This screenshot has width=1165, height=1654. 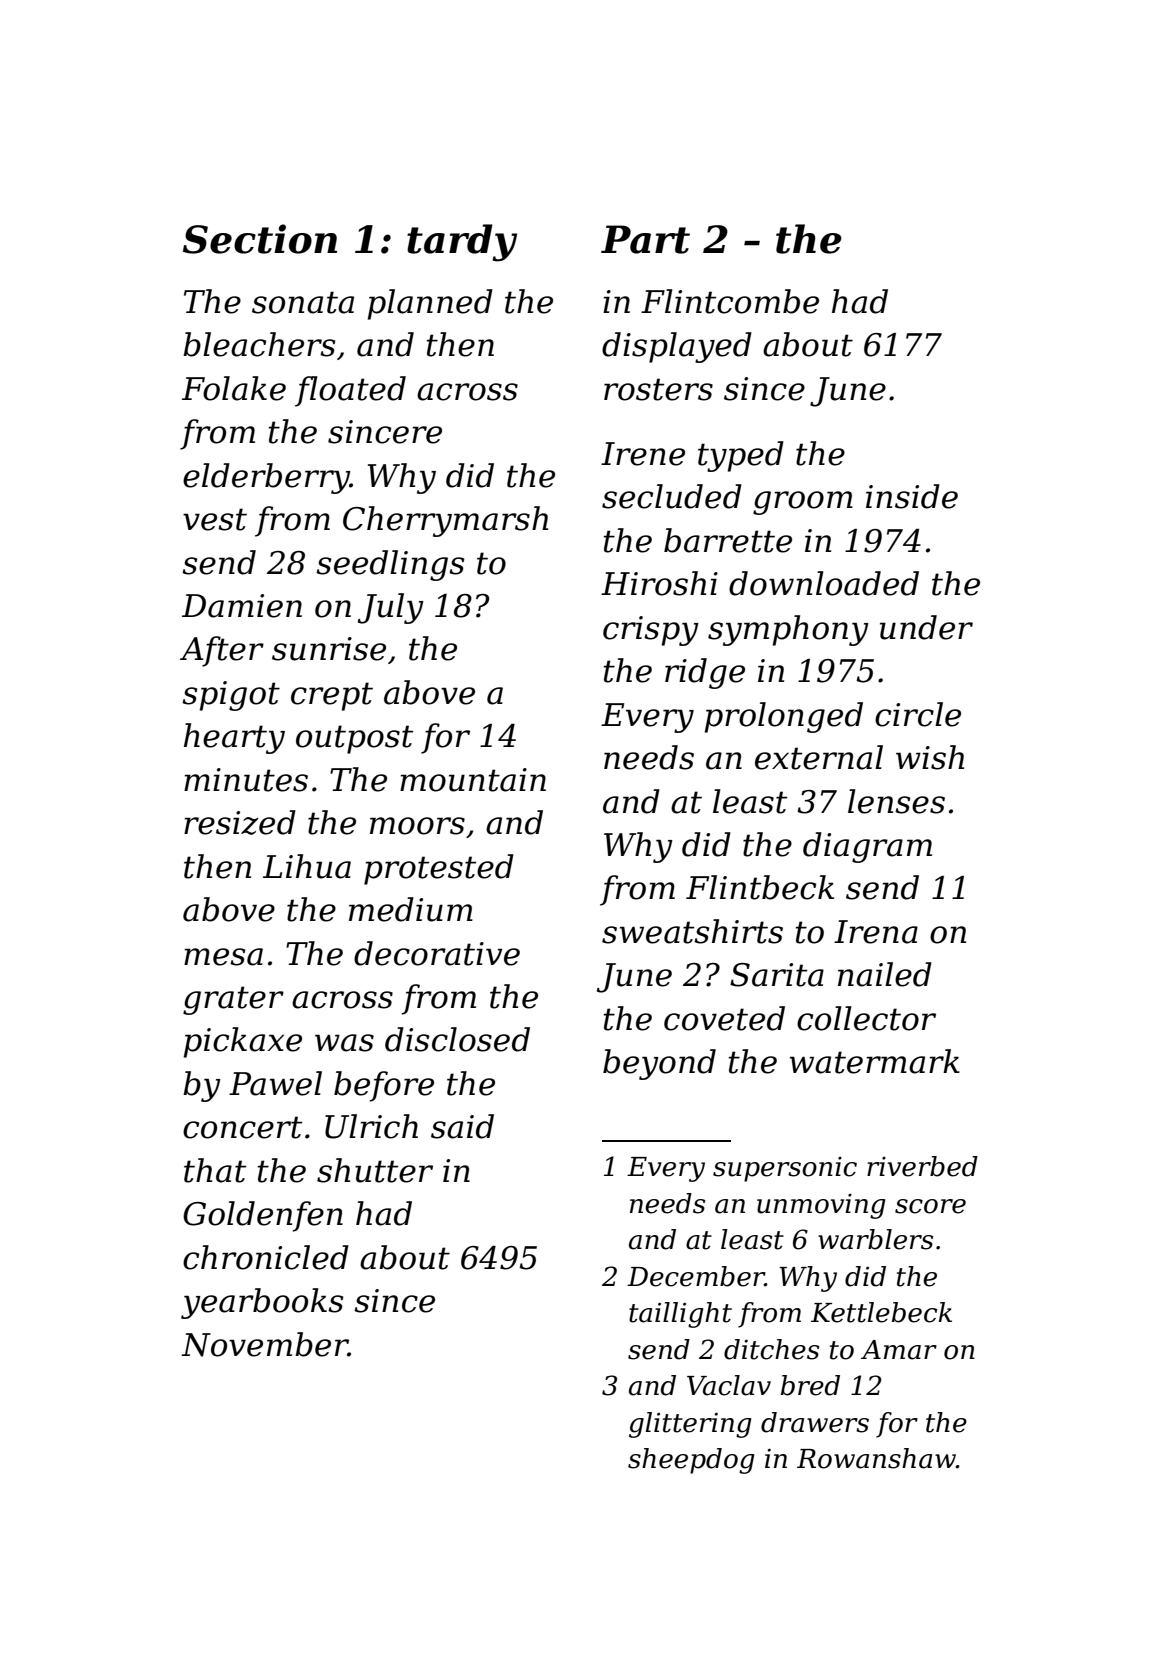 What do you see at coordinates (264, 1344) in the screenshot?
I see `November` at bounding box center [264, 1344].
